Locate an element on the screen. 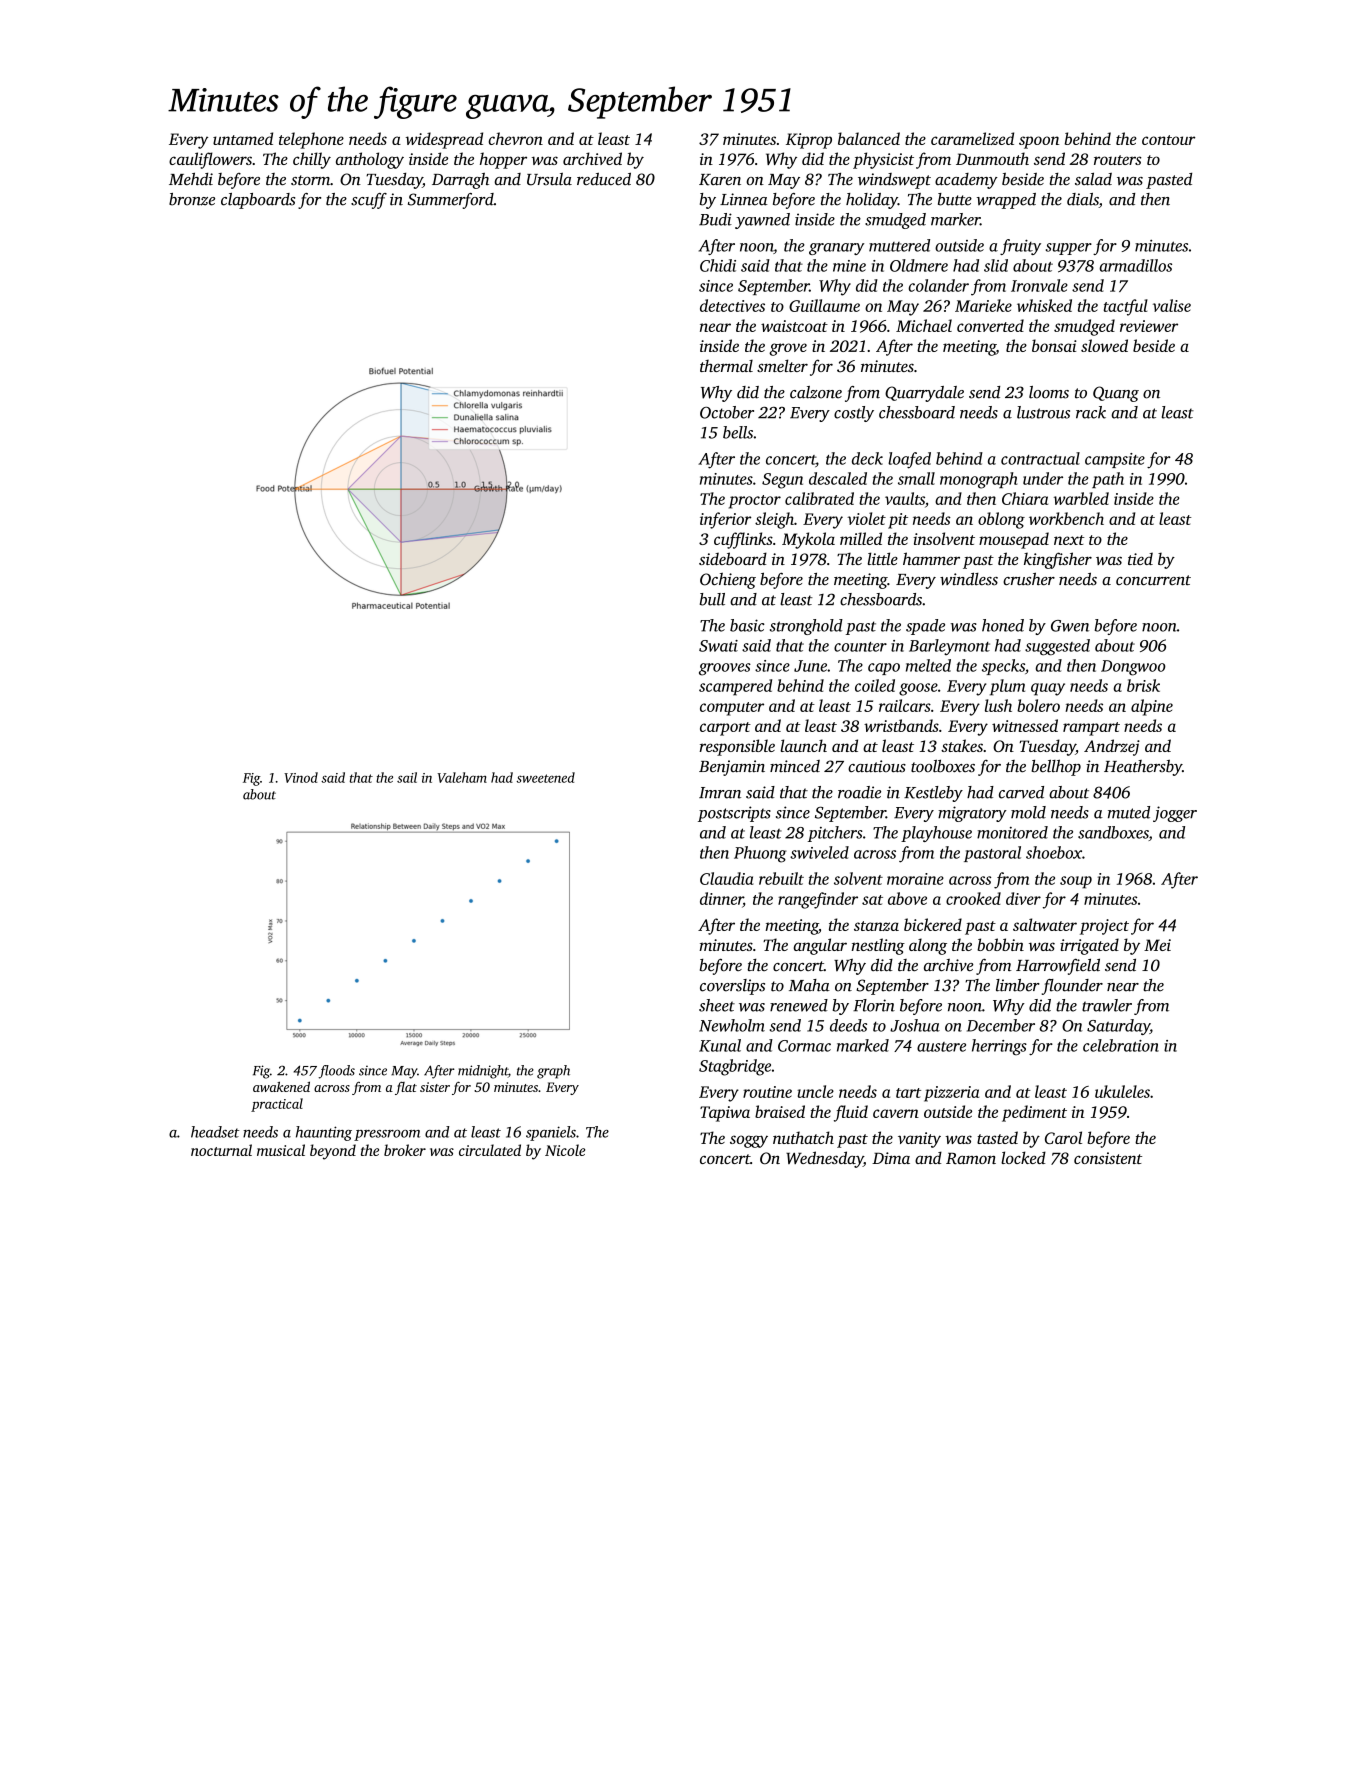 The width and height of the screenshot is (1367, 1769). bull is located at coordinates (712, 599).
